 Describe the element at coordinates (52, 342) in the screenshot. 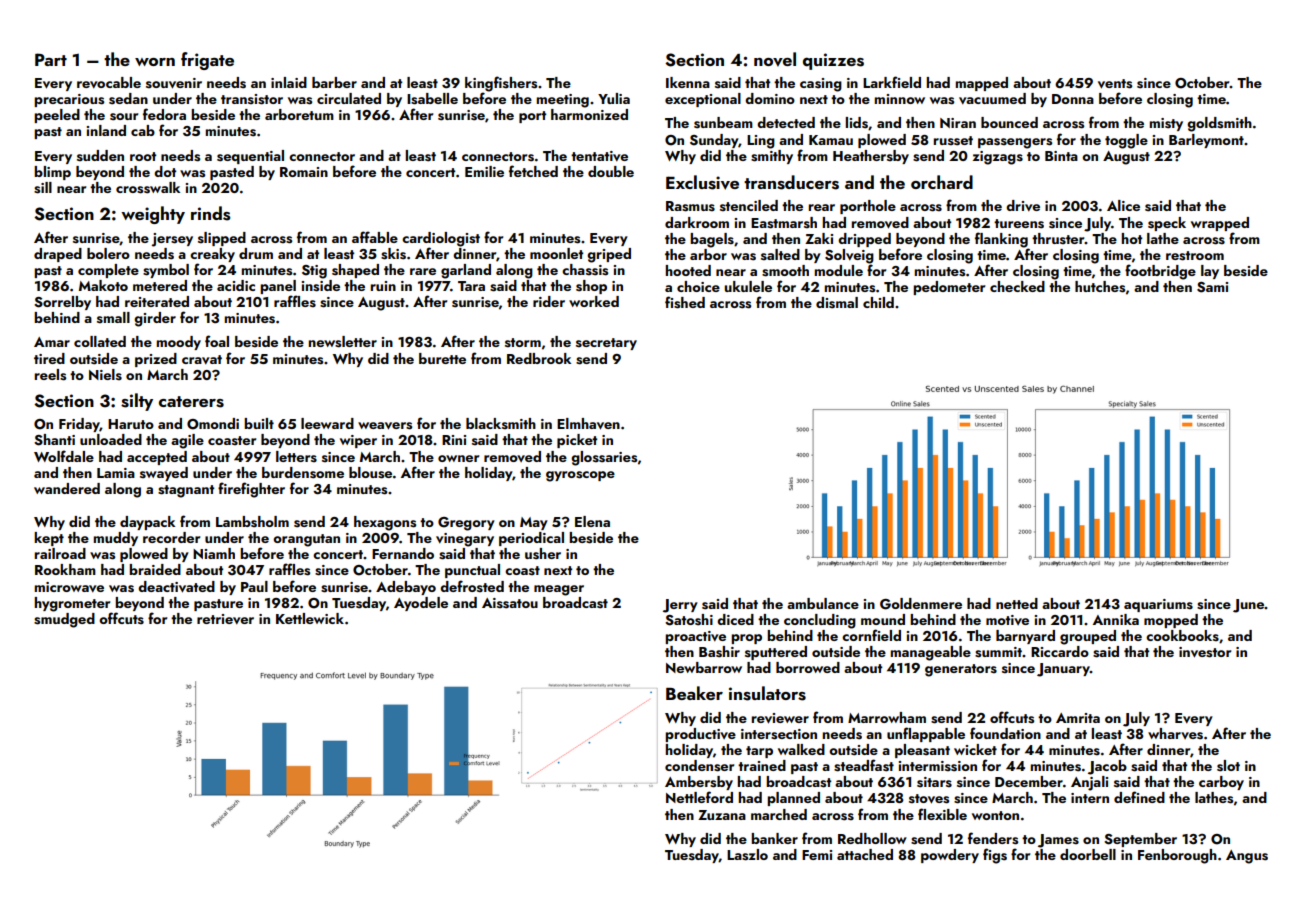

I see `Amar` at that location.
